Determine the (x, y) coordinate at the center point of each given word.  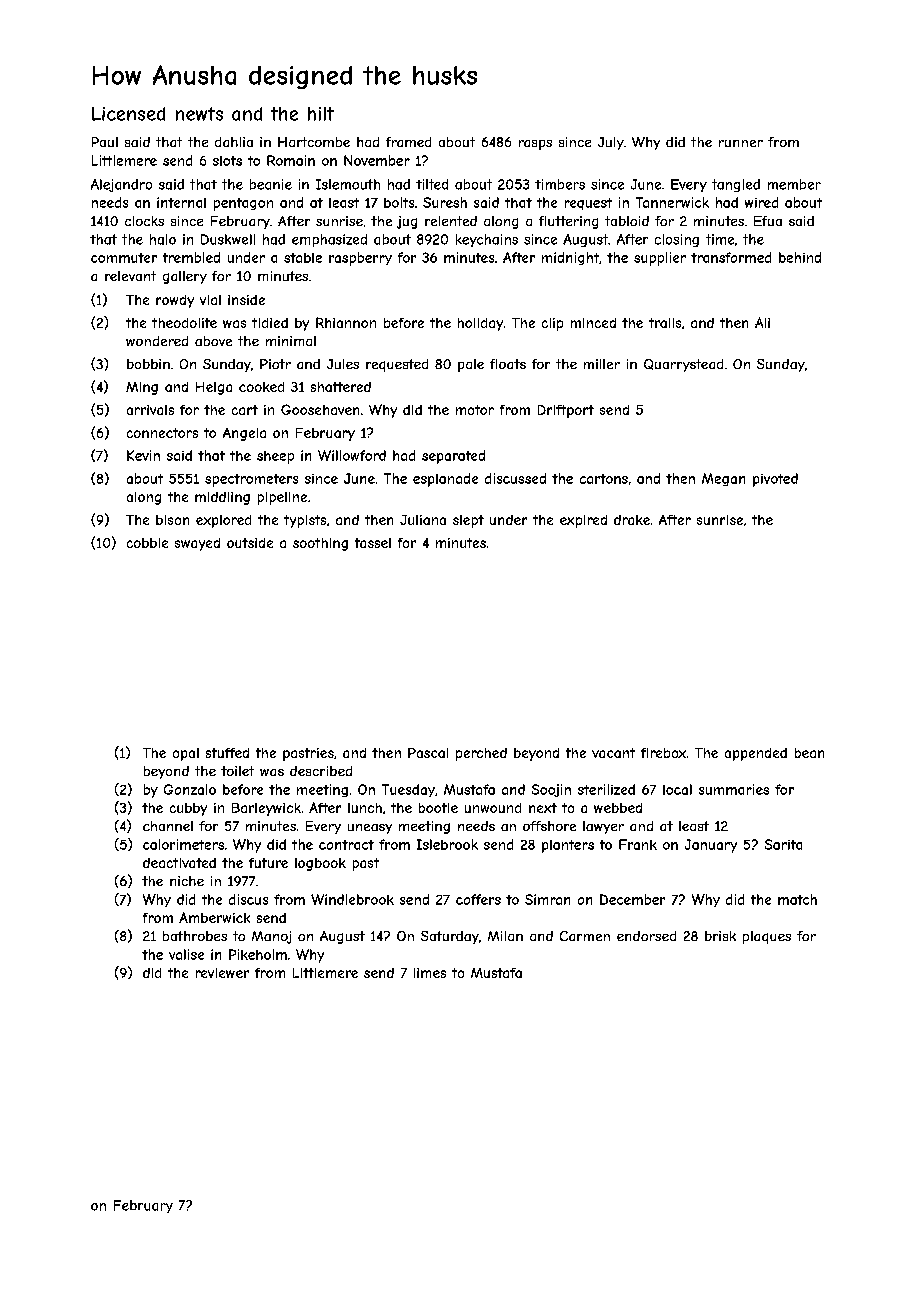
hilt (321, 114)
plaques (767, 937)
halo (163, 239)
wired (761, 202)
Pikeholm (258, 954)
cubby (188, 809)
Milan (505, 936)
